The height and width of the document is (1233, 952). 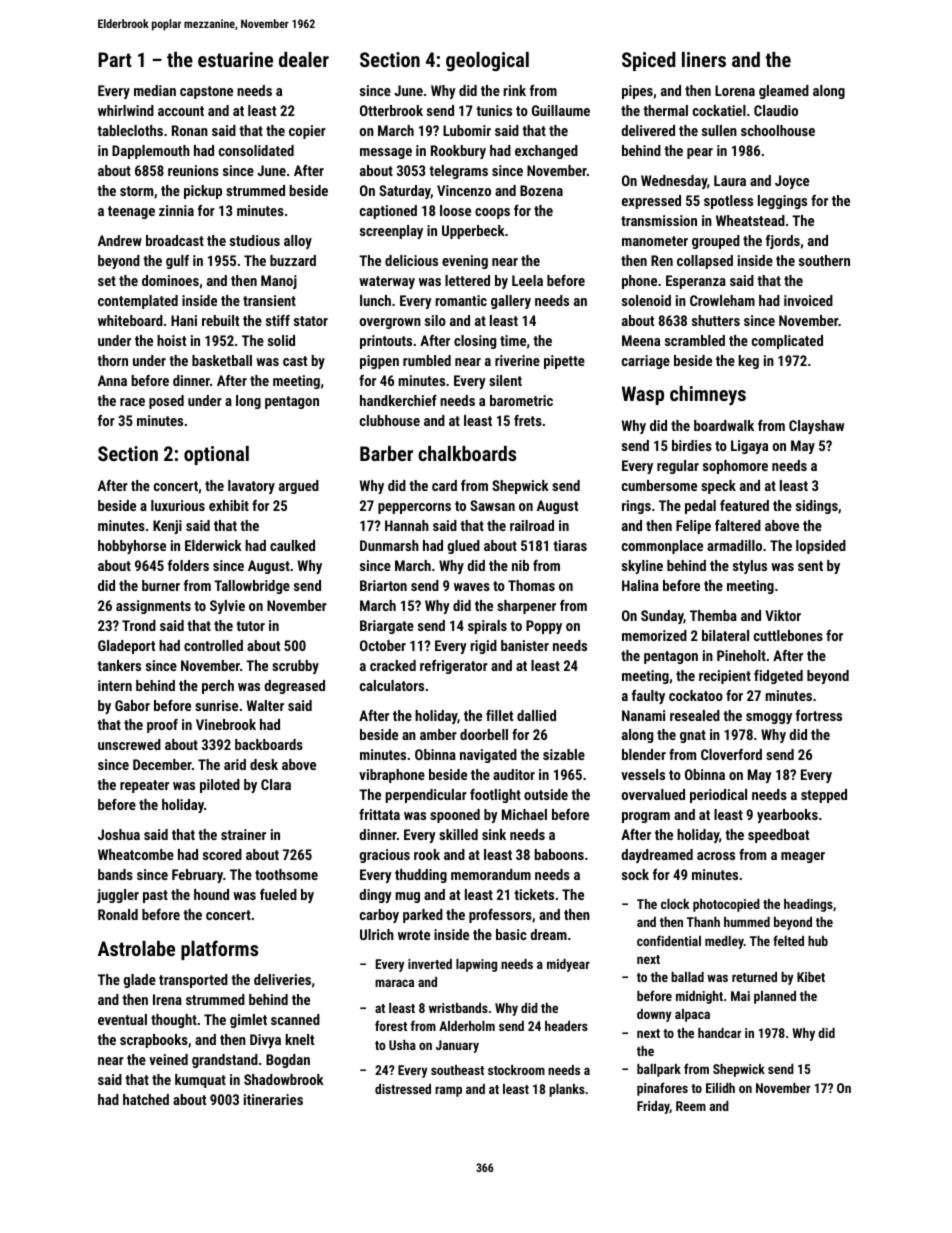 I want to click on liners, so click(x=704, y=59).
